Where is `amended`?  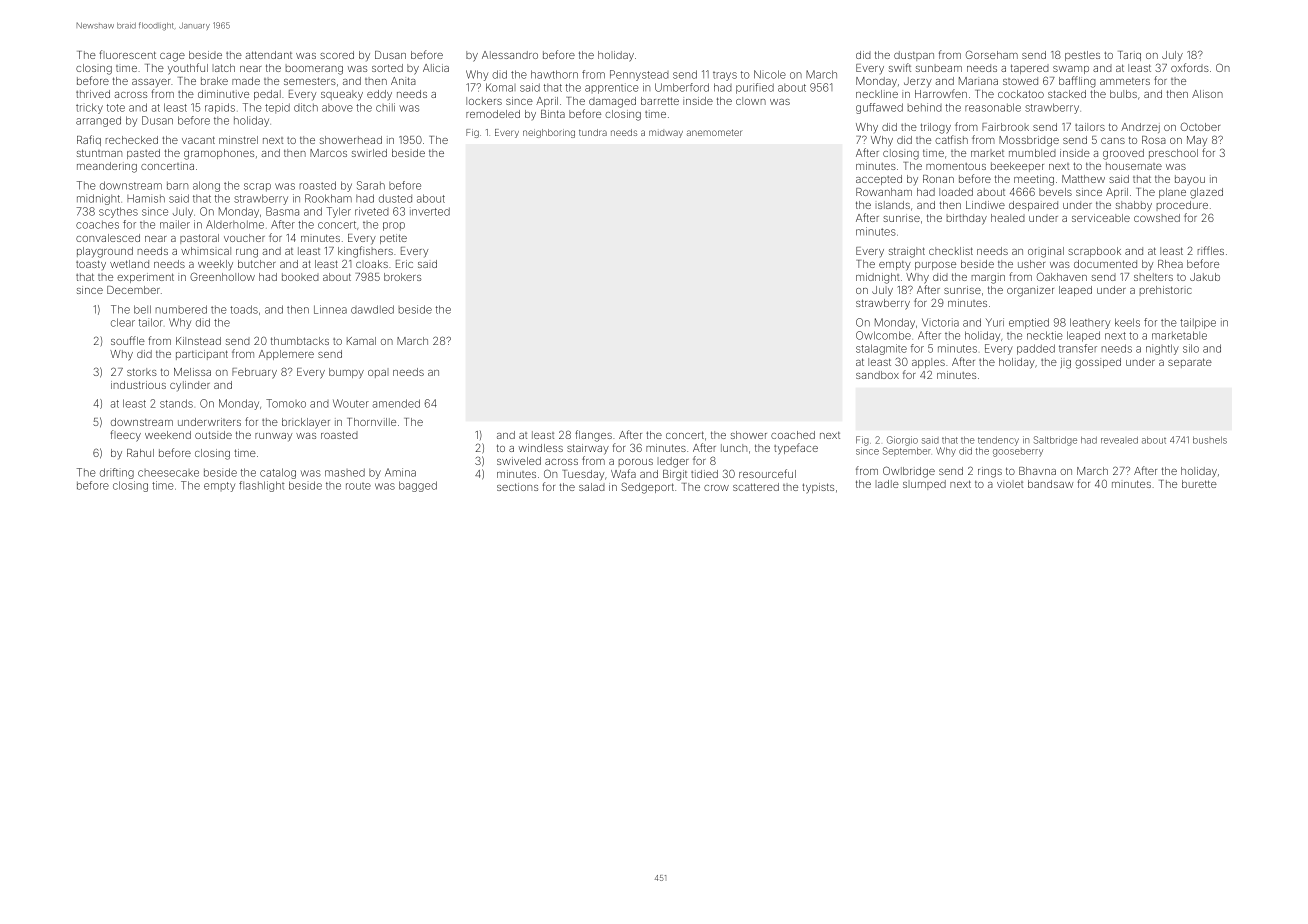 amended is located at coordinates (396, 403).
